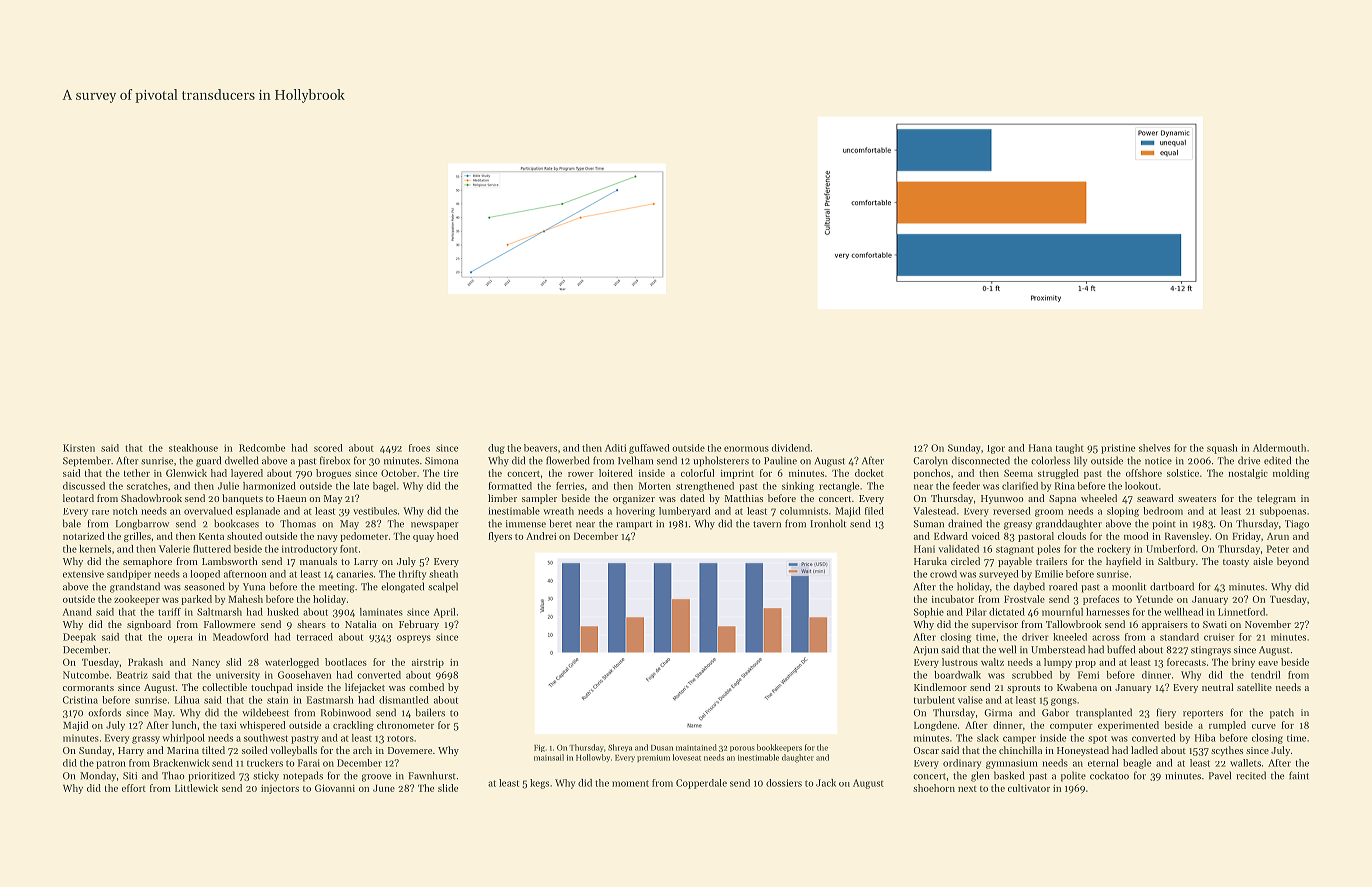 The image size is (1372, 887). I want to click on wallets, so click(1245, 763).
